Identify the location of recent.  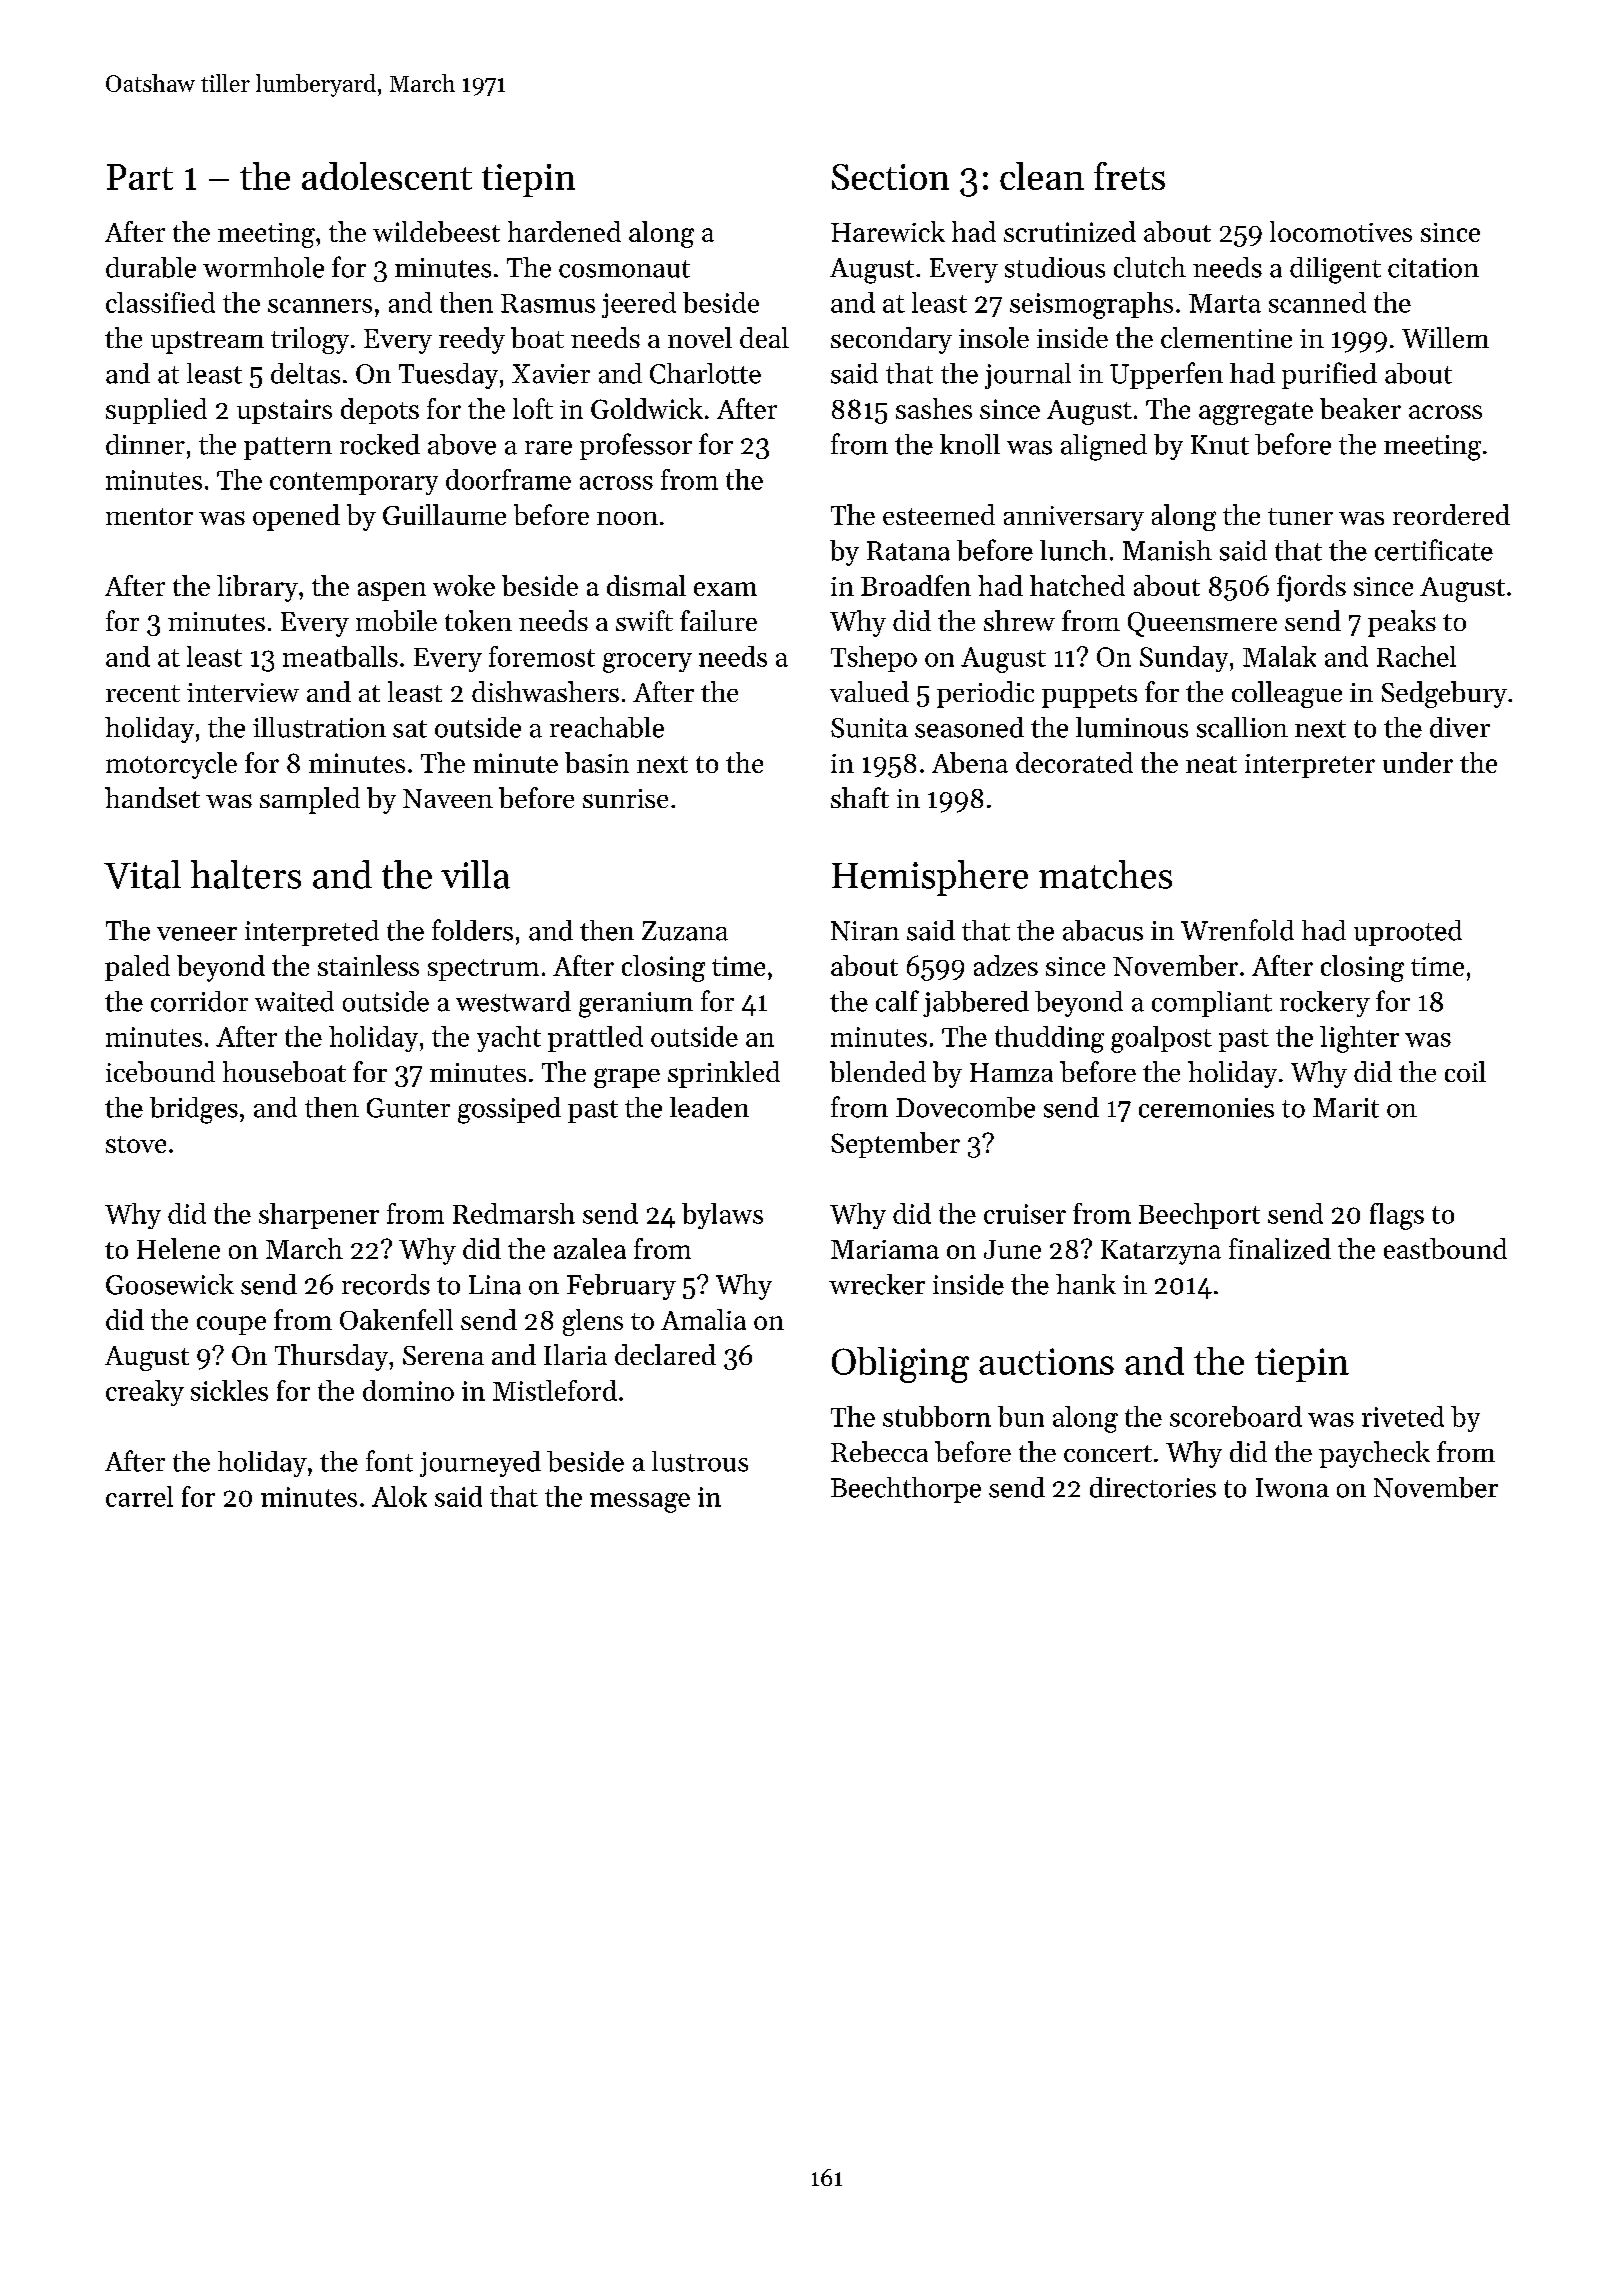
(143, 693).
